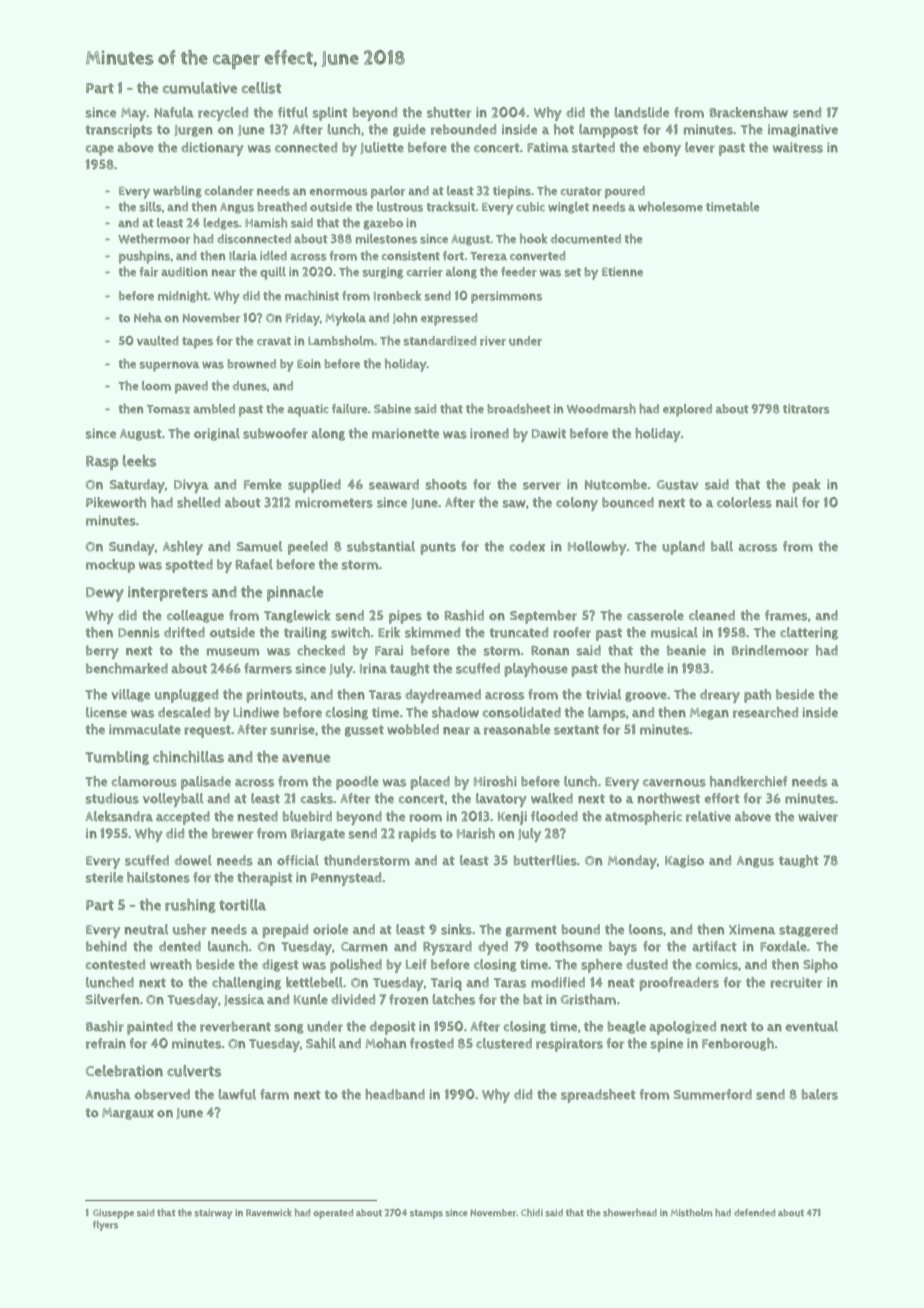 Image resolution: width=924 pixels, height=1308 pixels. What do you see at coordinates (568, 946) in the screenshot?
I see `toothsome` at bounding box center [568, 946].
